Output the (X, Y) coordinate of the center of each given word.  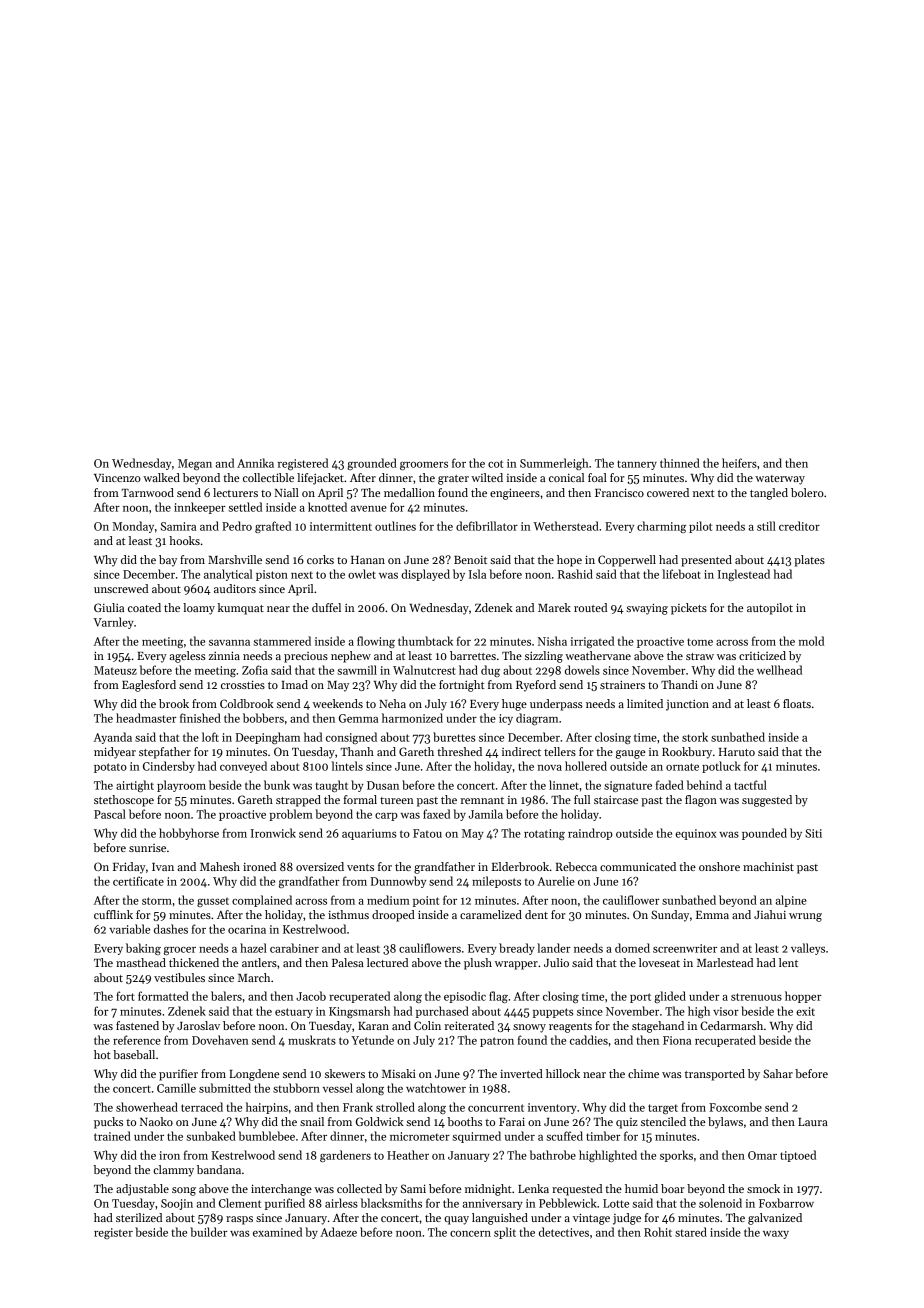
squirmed (476, 1137)
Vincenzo (117, 478)
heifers (739, 463)
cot (495, 464)
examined (277, 1232)
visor (726, 1011)
